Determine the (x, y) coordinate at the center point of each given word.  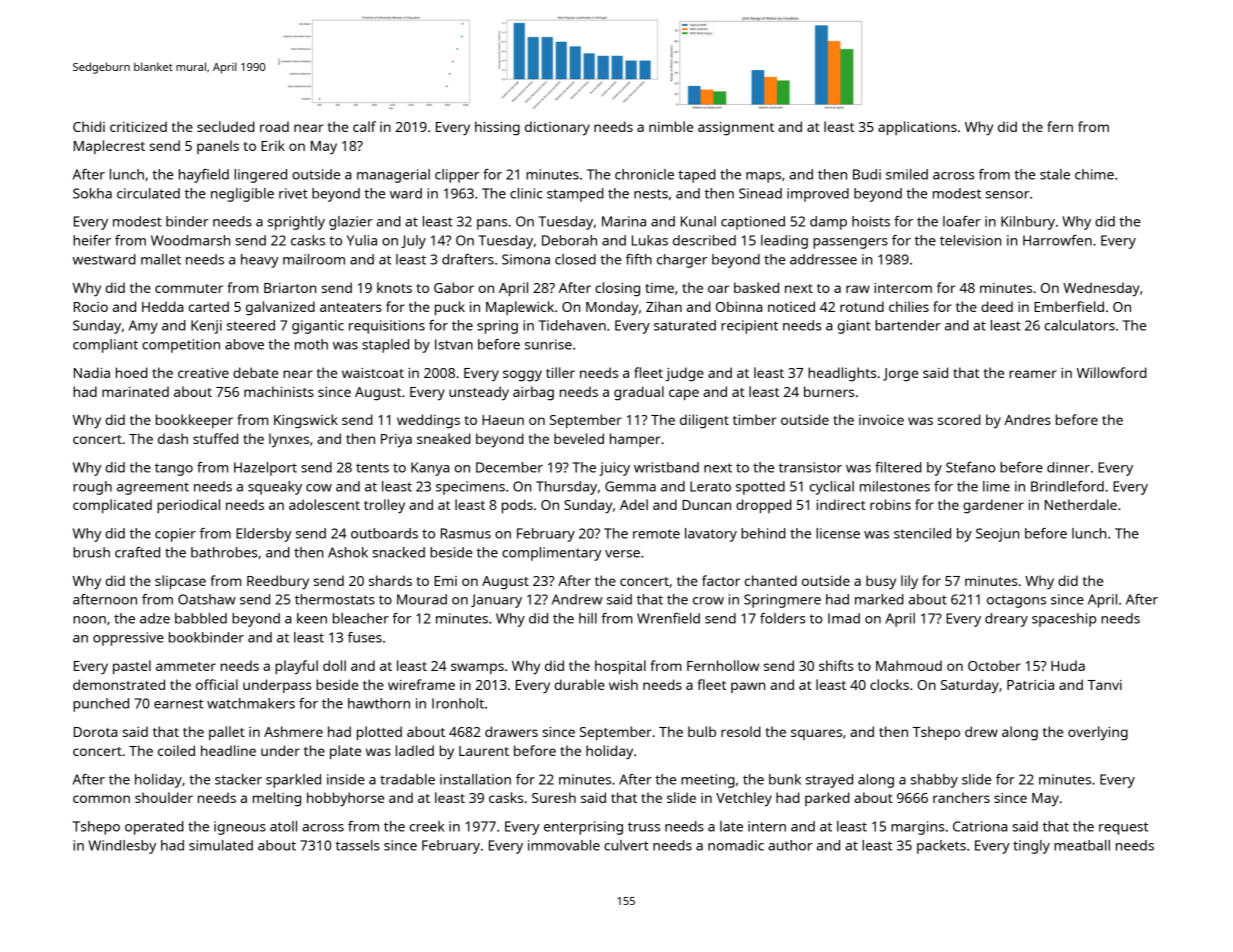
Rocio (91, 307)
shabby (934, 781)
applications (917, 128)
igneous (240, 828)
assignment (736, 129)
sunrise (548, 344)
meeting (708, 781)
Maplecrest (109, 147)
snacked (398, 552)
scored (959, 419)
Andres (1027, 419)
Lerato (710, 486)
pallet (227, 733)
